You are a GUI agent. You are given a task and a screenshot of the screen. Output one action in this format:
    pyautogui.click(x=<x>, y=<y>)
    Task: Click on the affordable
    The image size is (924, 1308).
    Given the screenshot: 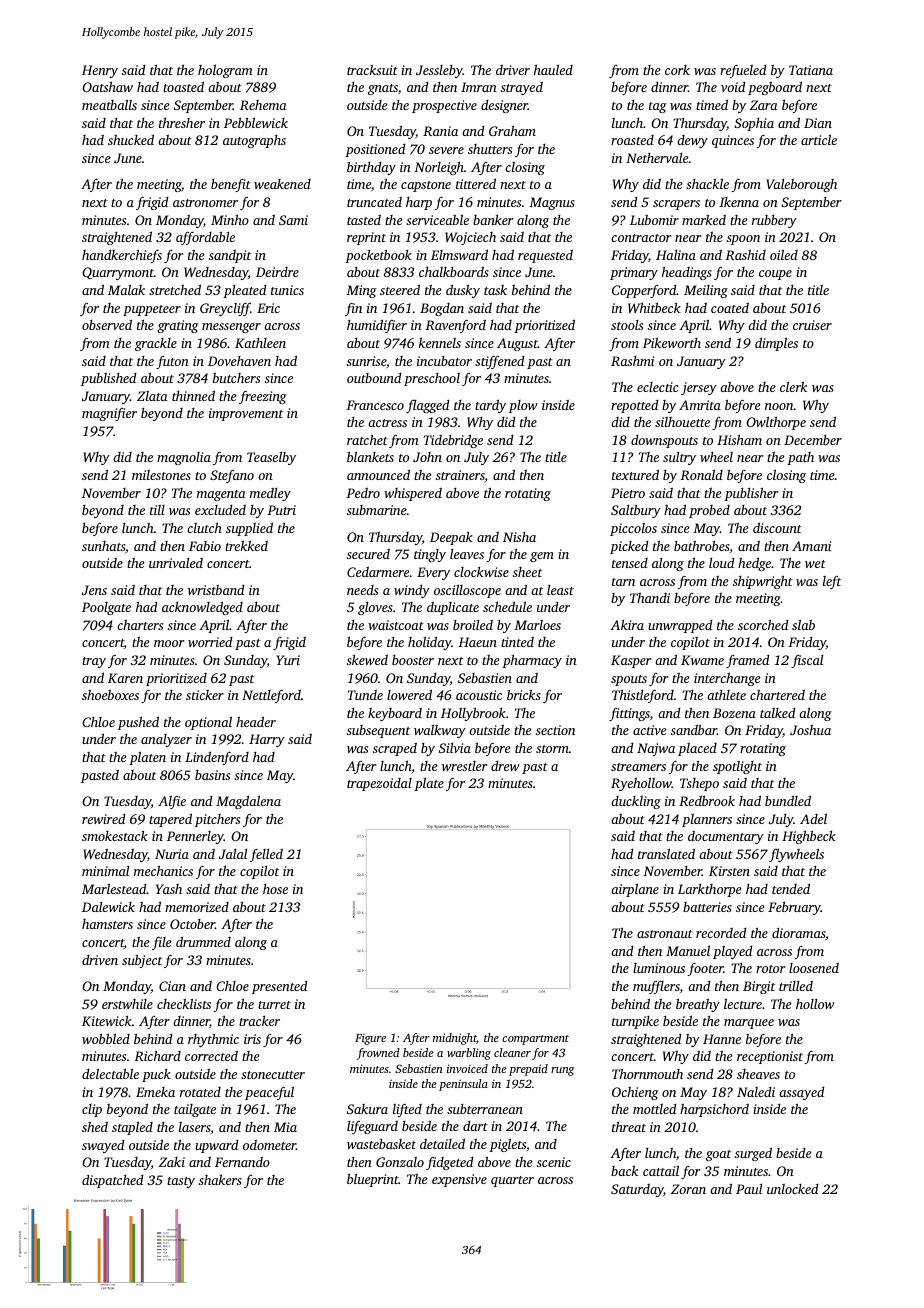 What is the action you would take?
    pyautogui.click(x=205, y=238)
